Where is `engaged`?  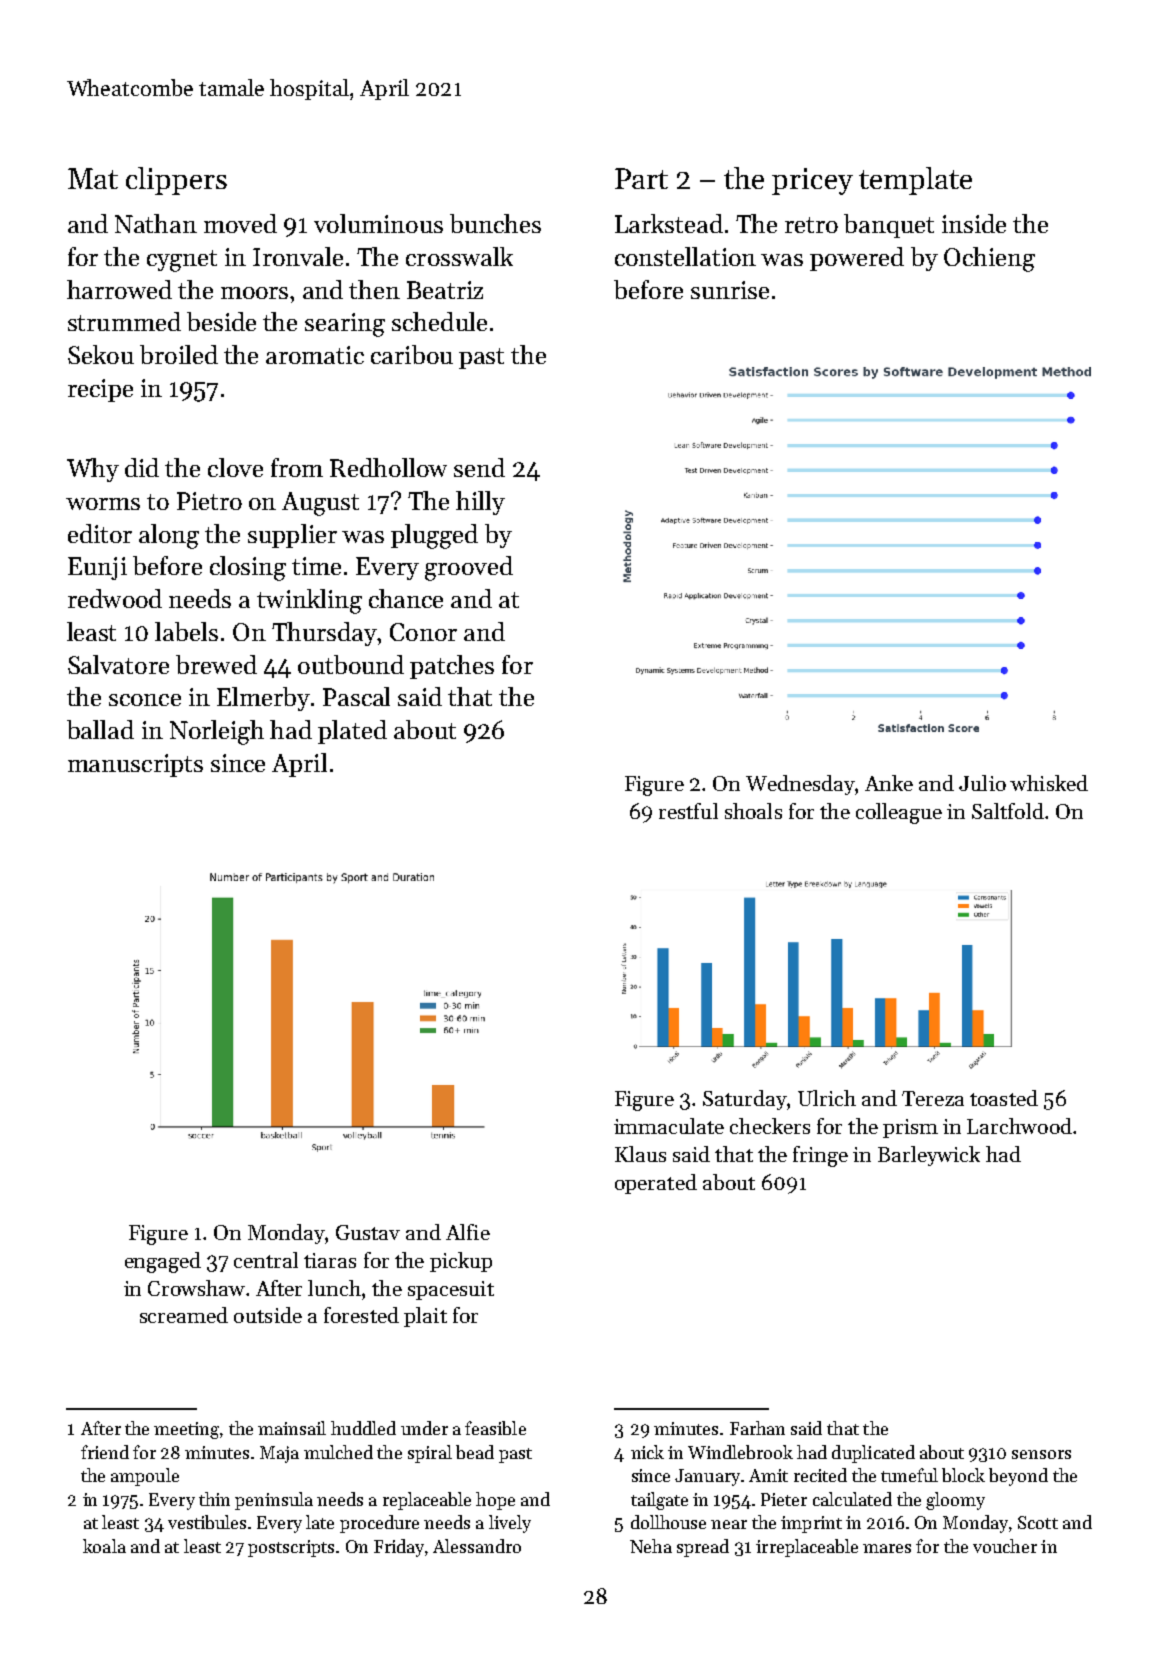 engaged is located at coordinates (163, 1262).
